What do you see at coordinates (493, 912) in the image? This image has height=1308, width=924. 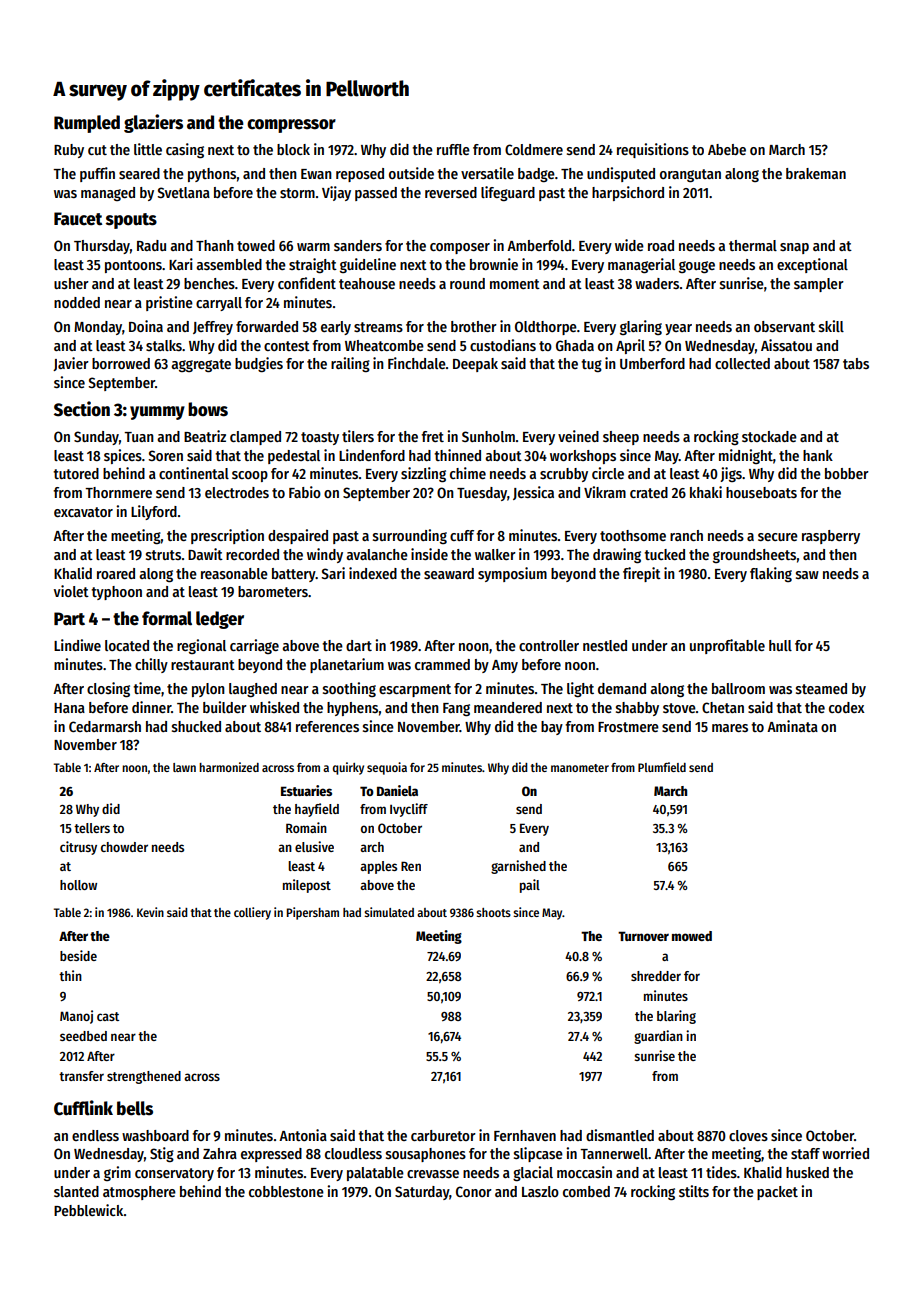 I see `shoots` at bounding box center [493, 912].
